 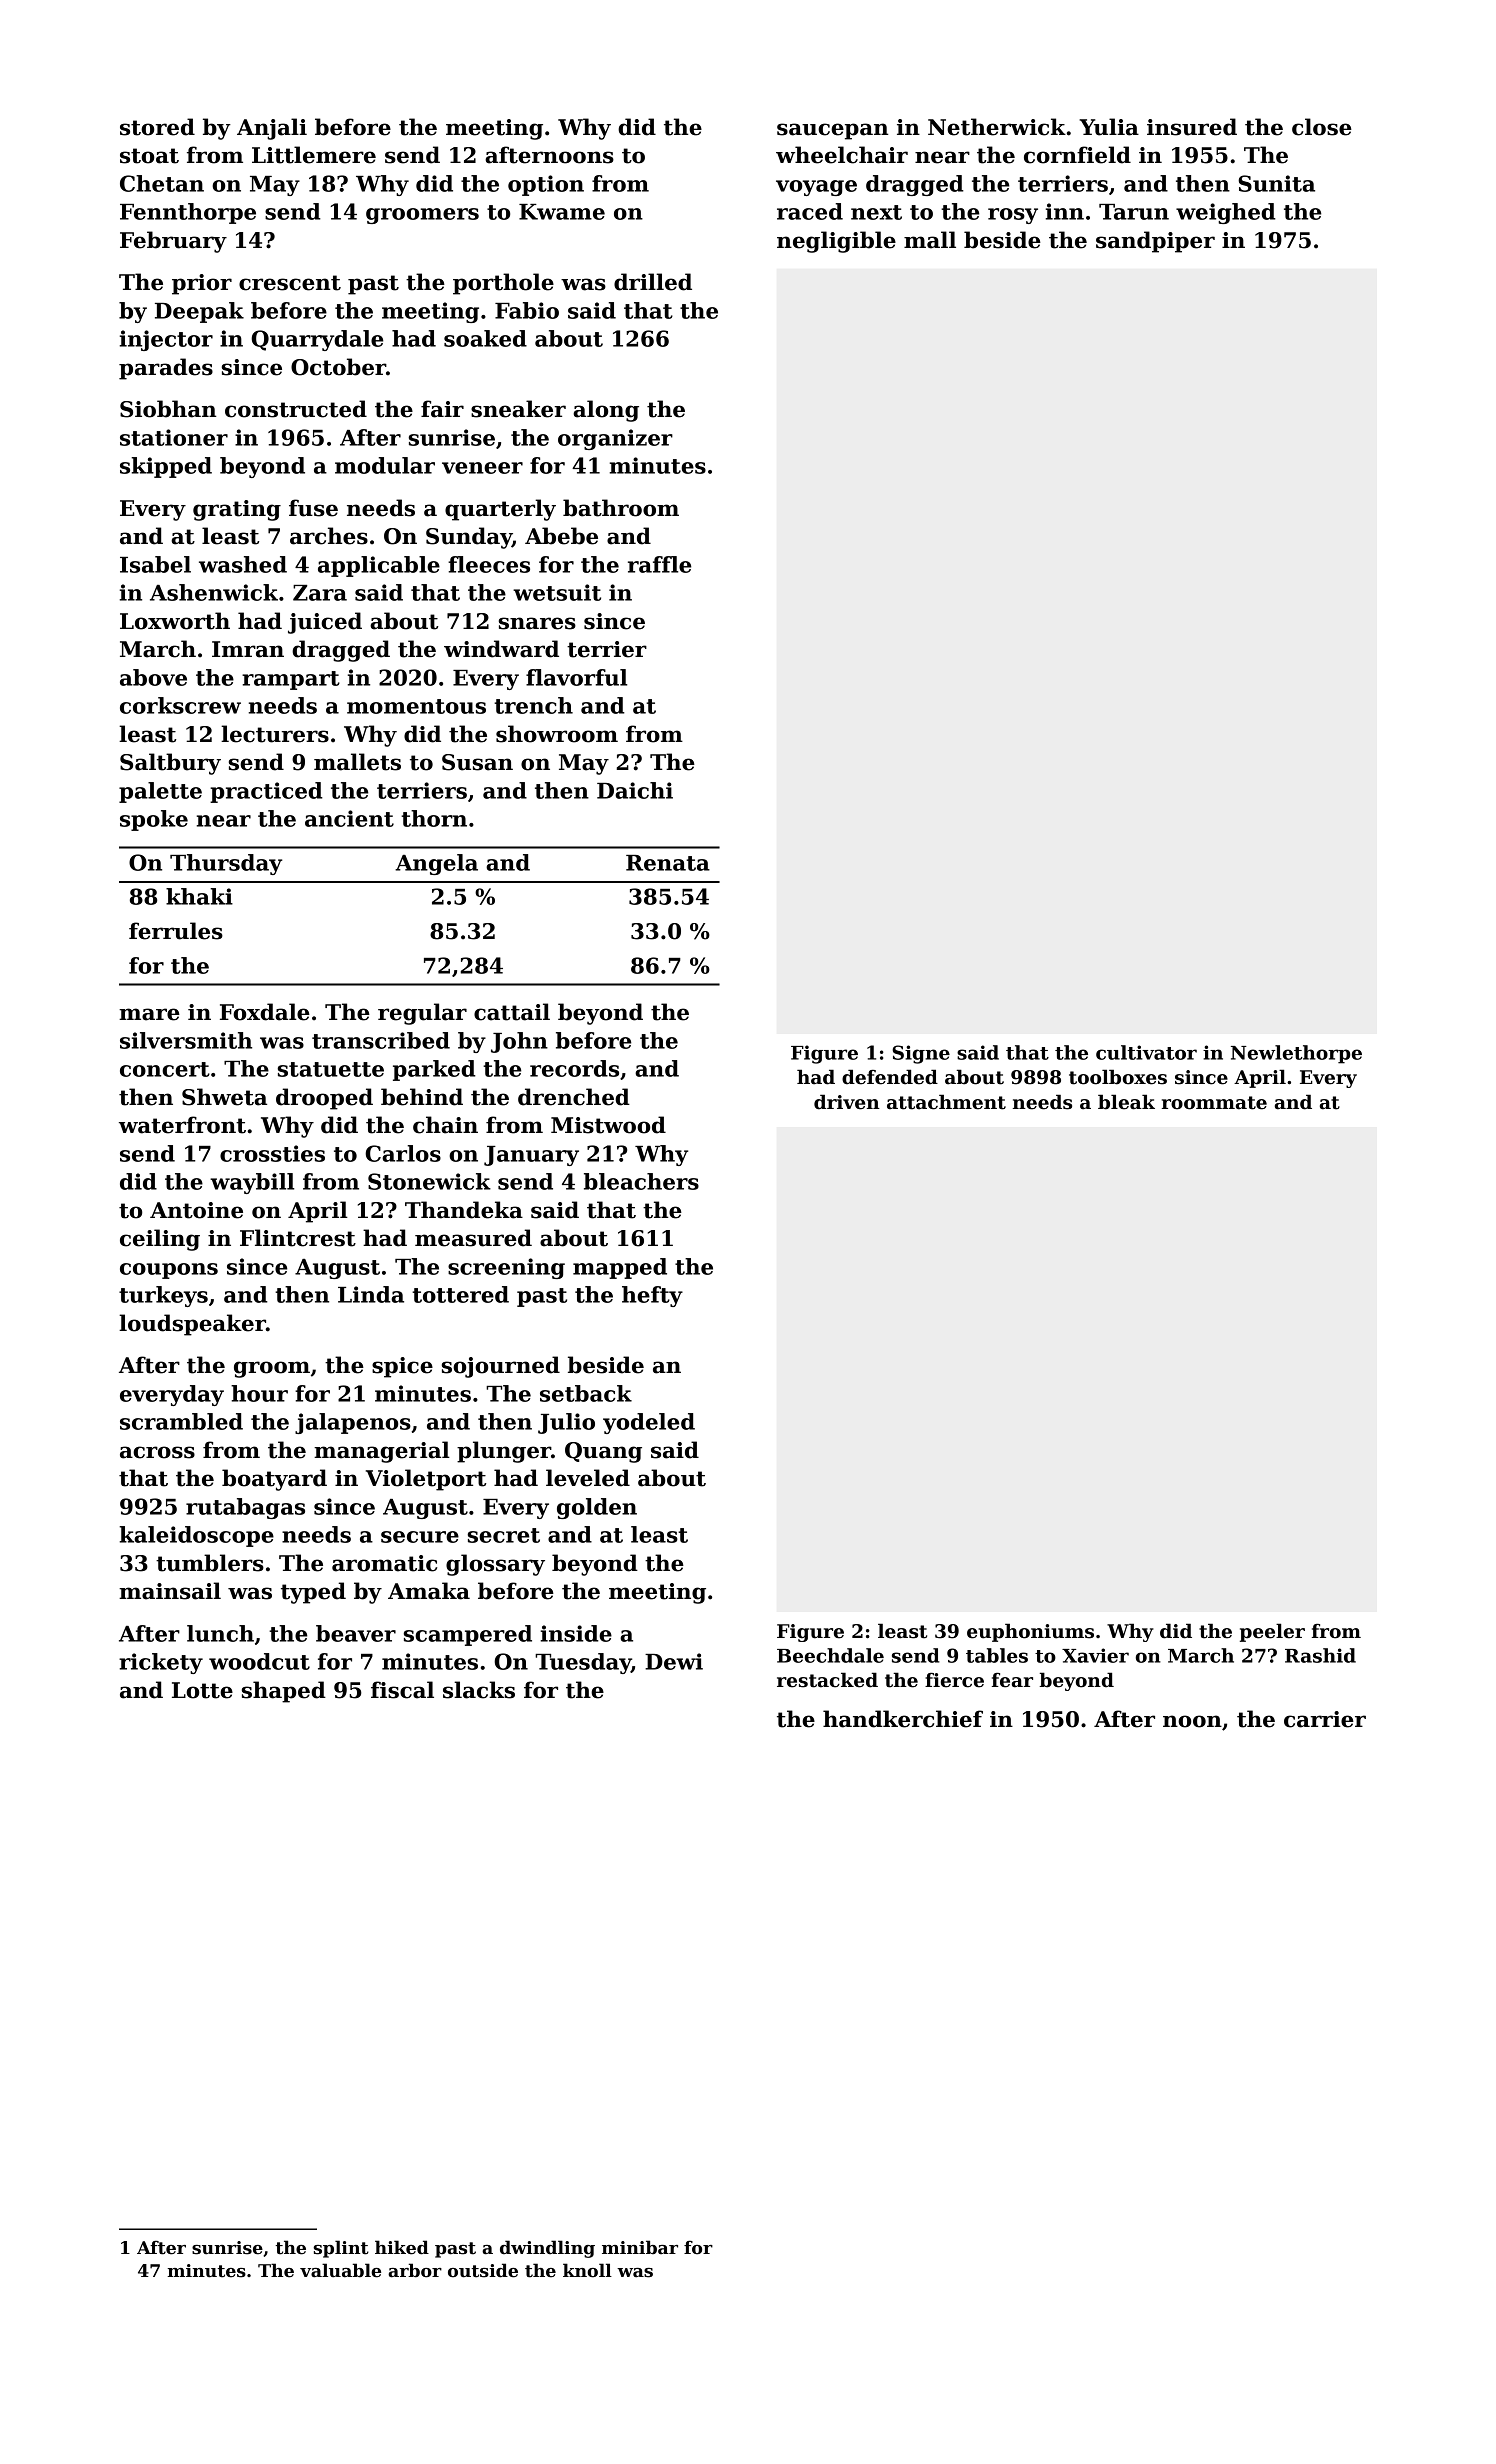 What do you see at coordinates (519, 1042) in the screenshot?
I see `John` at bounding box center [519, 1042].
